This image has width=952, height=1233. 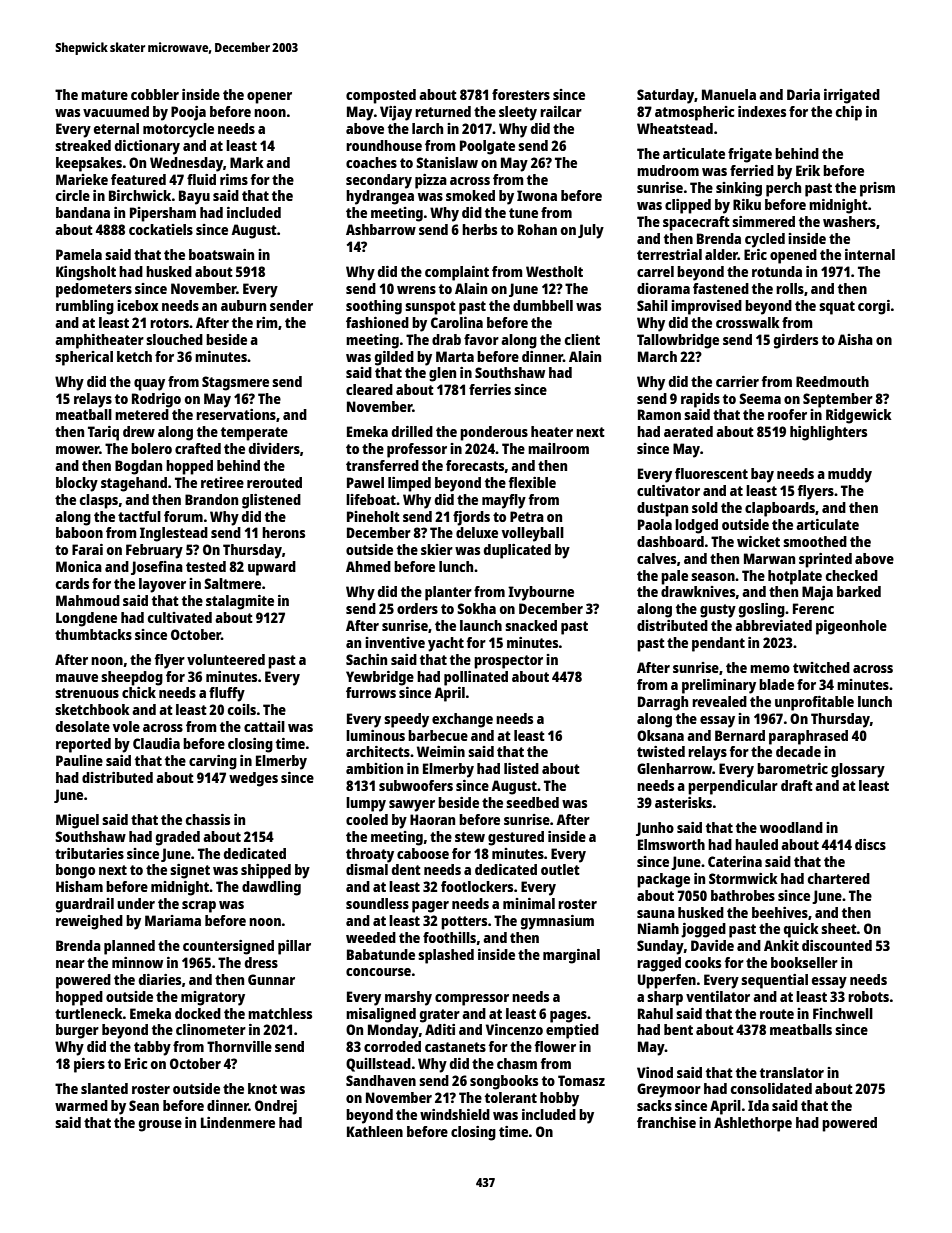 What do you see at coordinates (137, 962) in the image?
I see `minnow` at bounding box center [137, 962].
